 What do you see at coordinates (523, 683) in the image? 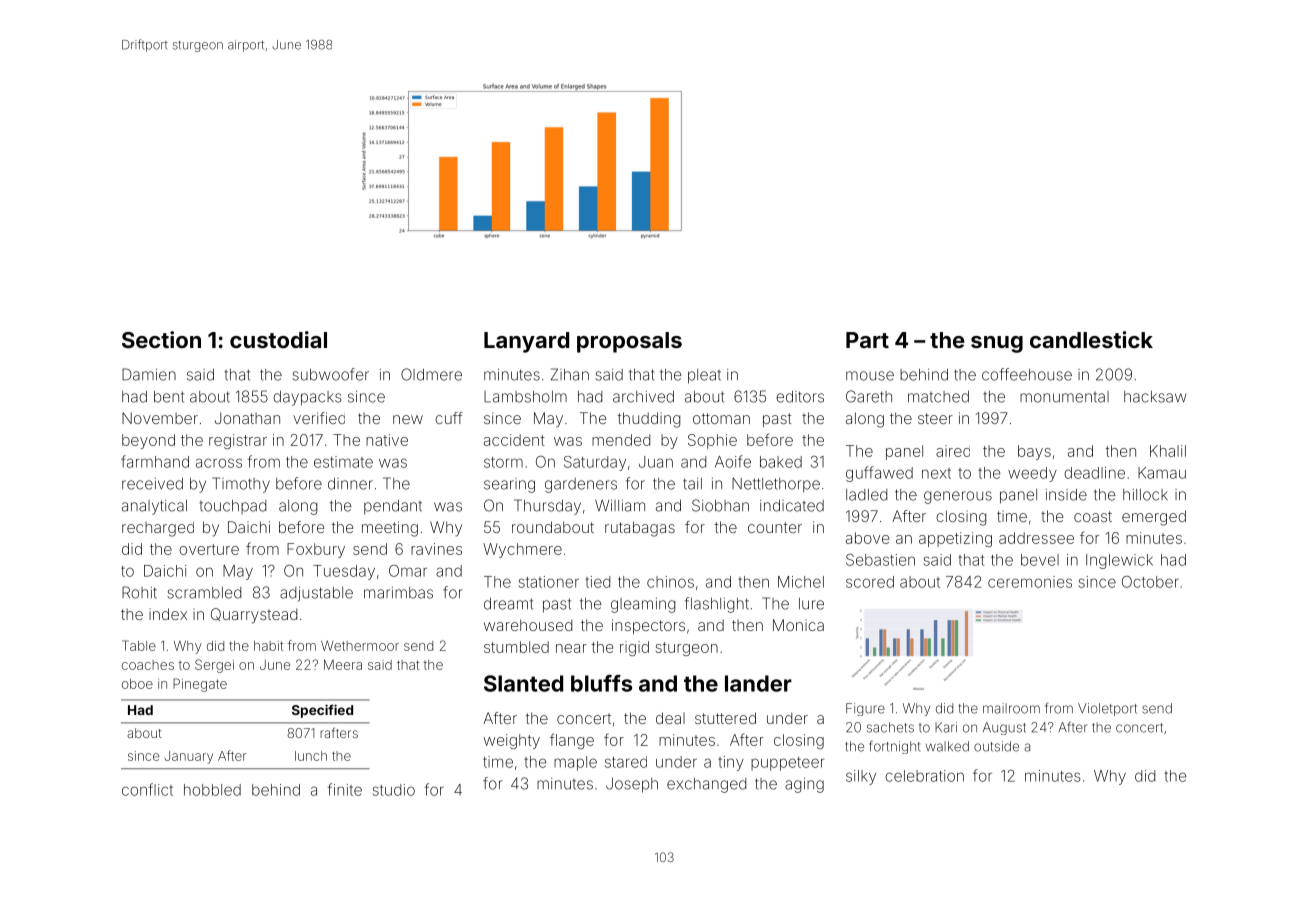
I see `Slanted` at bounding box center [523, 683].
